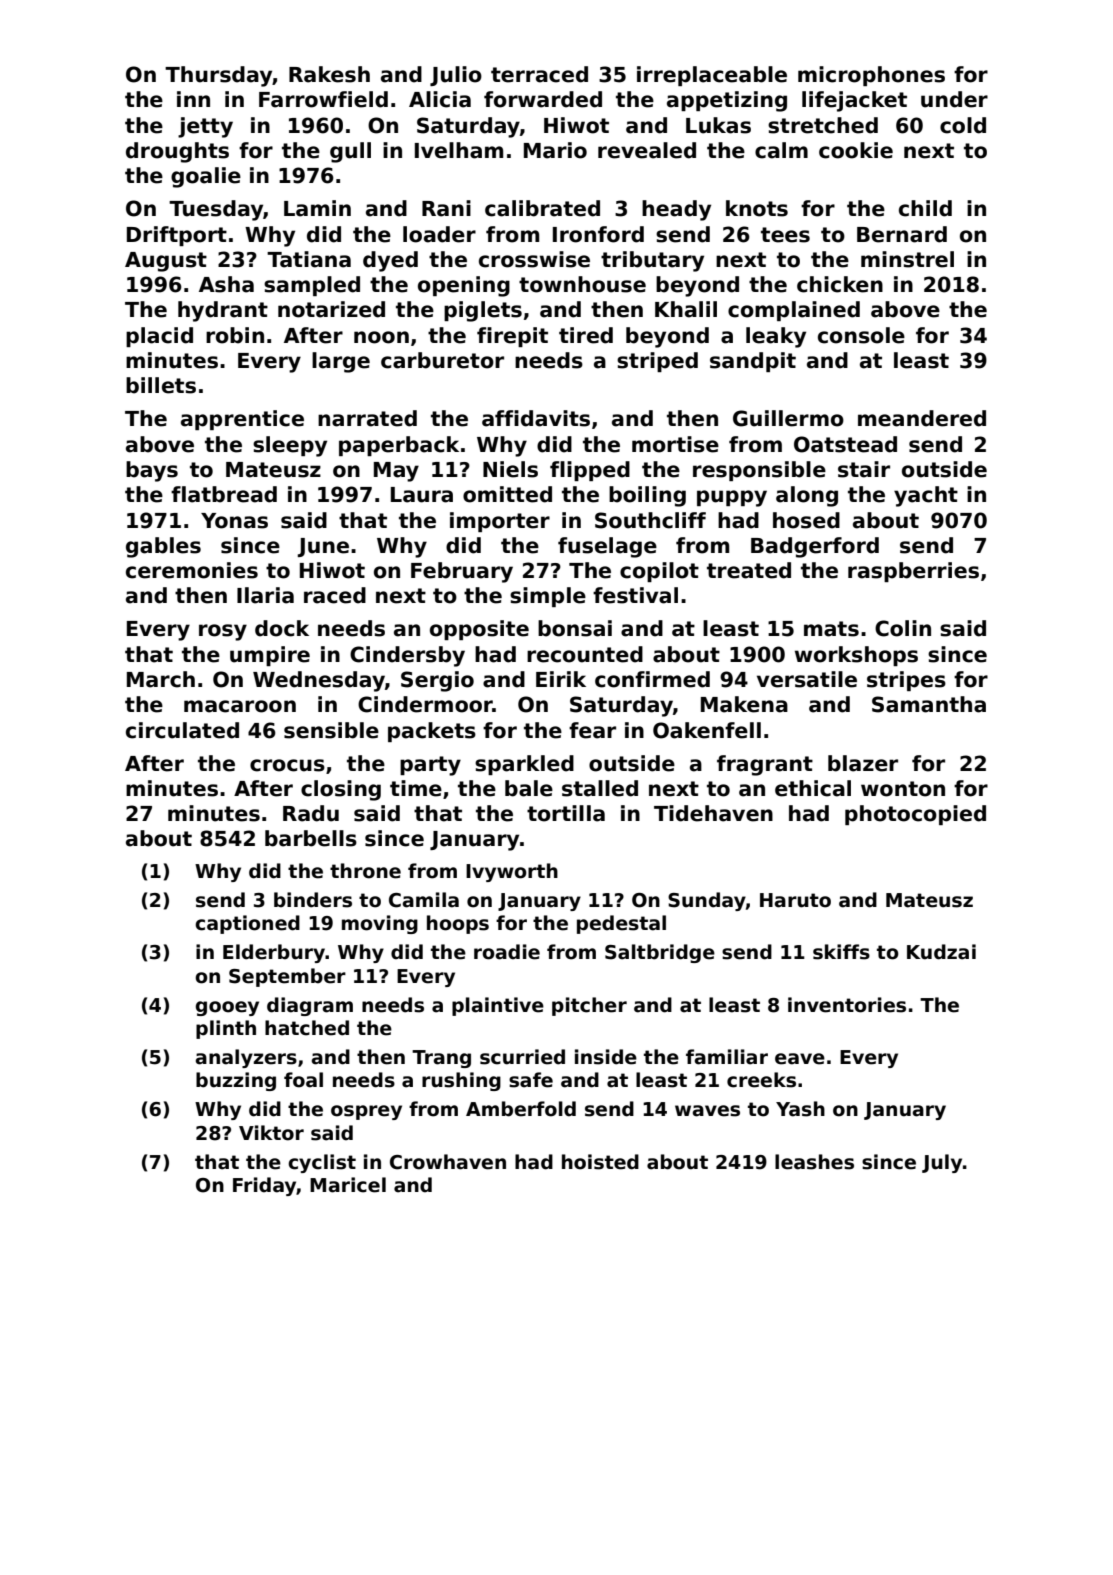  I want to click on rosy, so click(223, 632).
